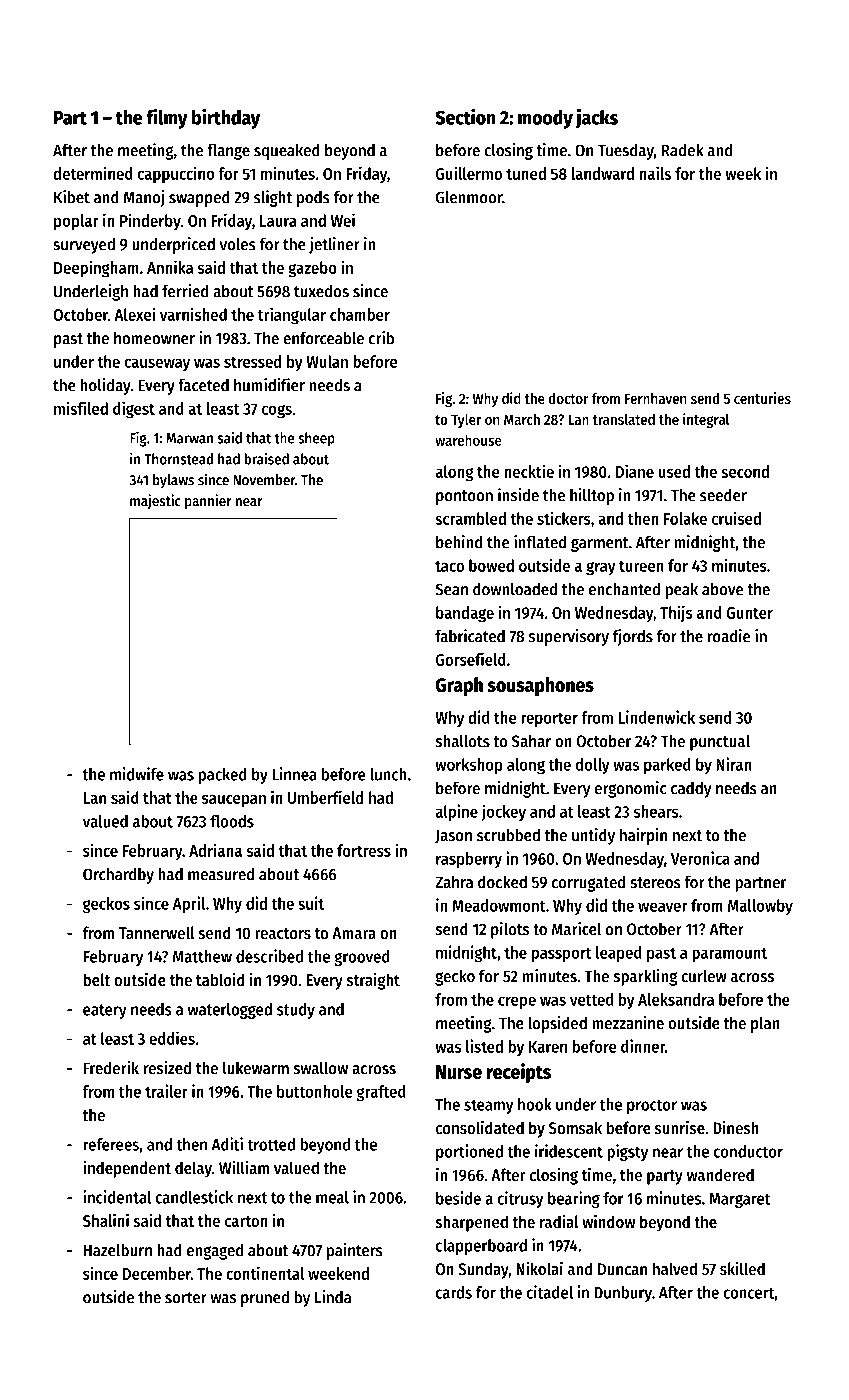 The width and height of the screenshot is (849, 1400). Describe the element at coordinates (208, 501) in the screenshot. I see `pannier` at that location.
